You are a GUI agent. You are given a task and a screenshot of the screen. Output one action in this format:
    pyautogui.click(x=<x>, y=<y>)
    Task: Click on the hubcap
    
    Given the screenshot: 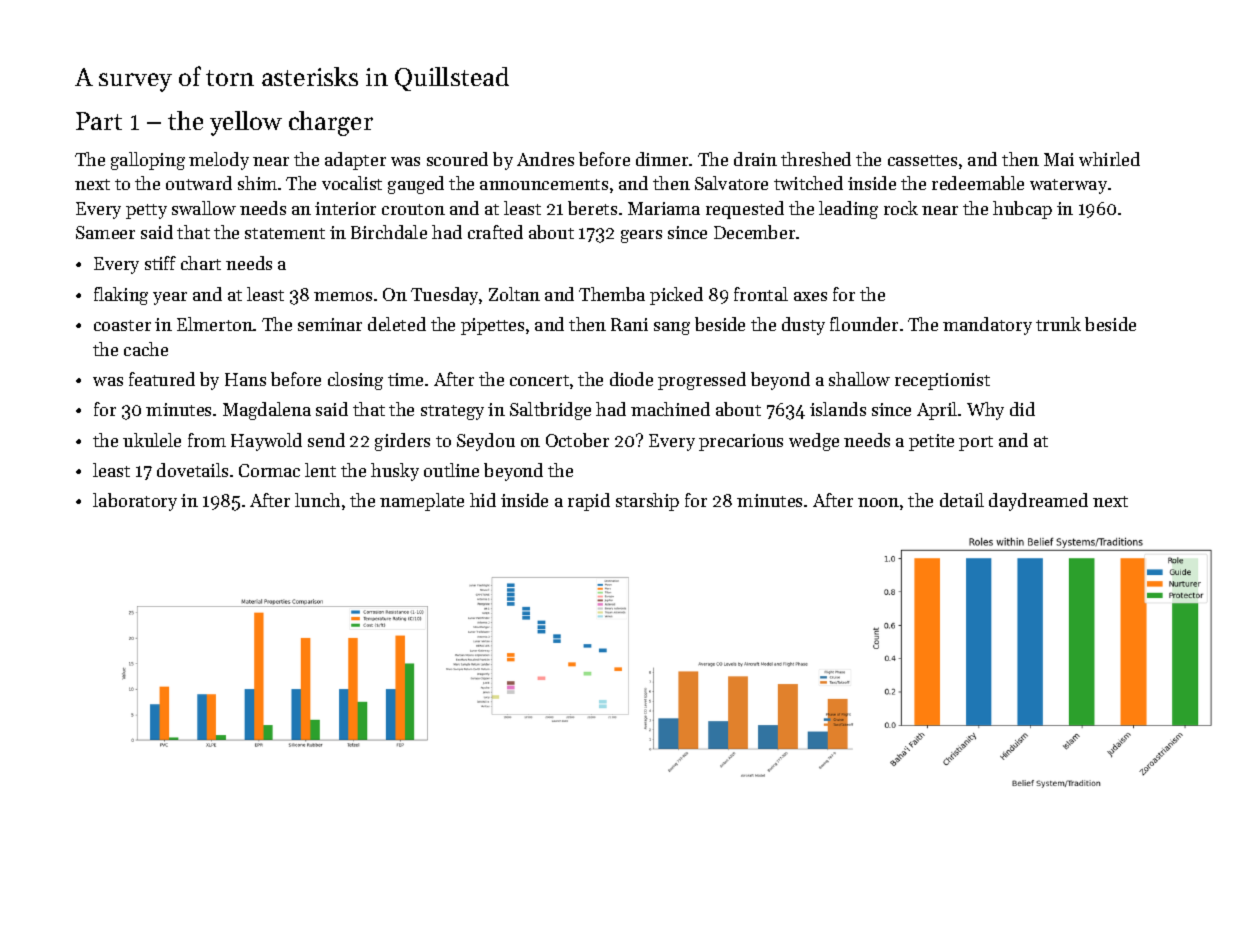 What is the action you would take?
    pyautogui.click(x=1022, y=210)
